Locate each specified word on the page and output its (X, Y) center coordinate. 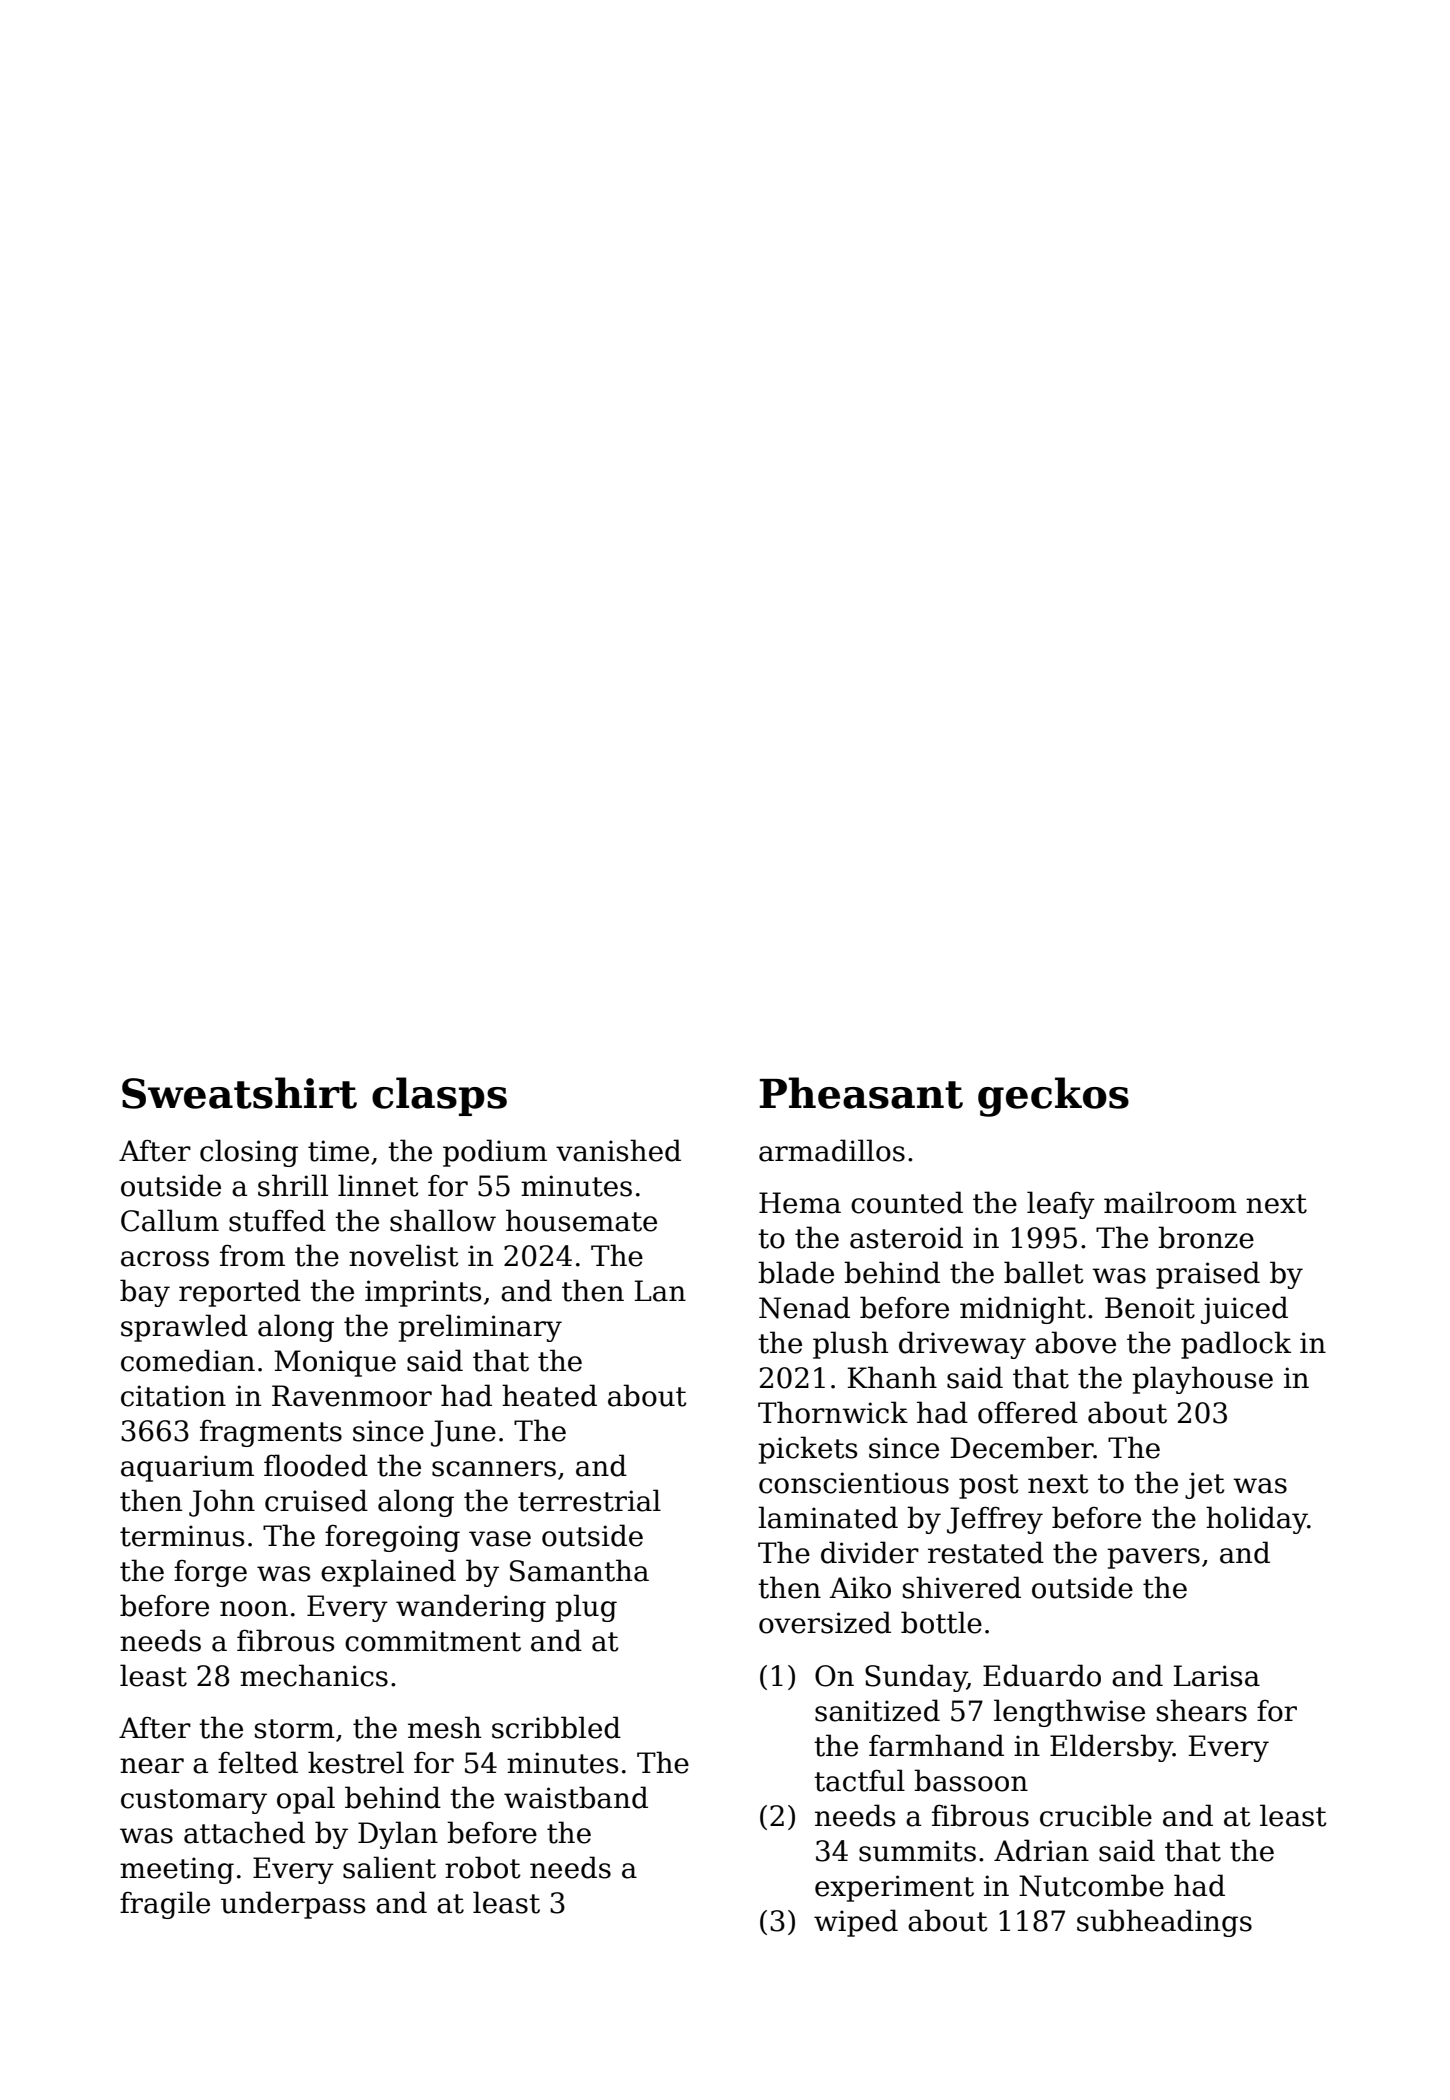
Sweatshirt (239, 1093)
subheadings (1164, 1923)
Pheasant (861, 1093)
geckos (1053, 1097)
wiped (856, 1923)
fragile (165, 1905)
